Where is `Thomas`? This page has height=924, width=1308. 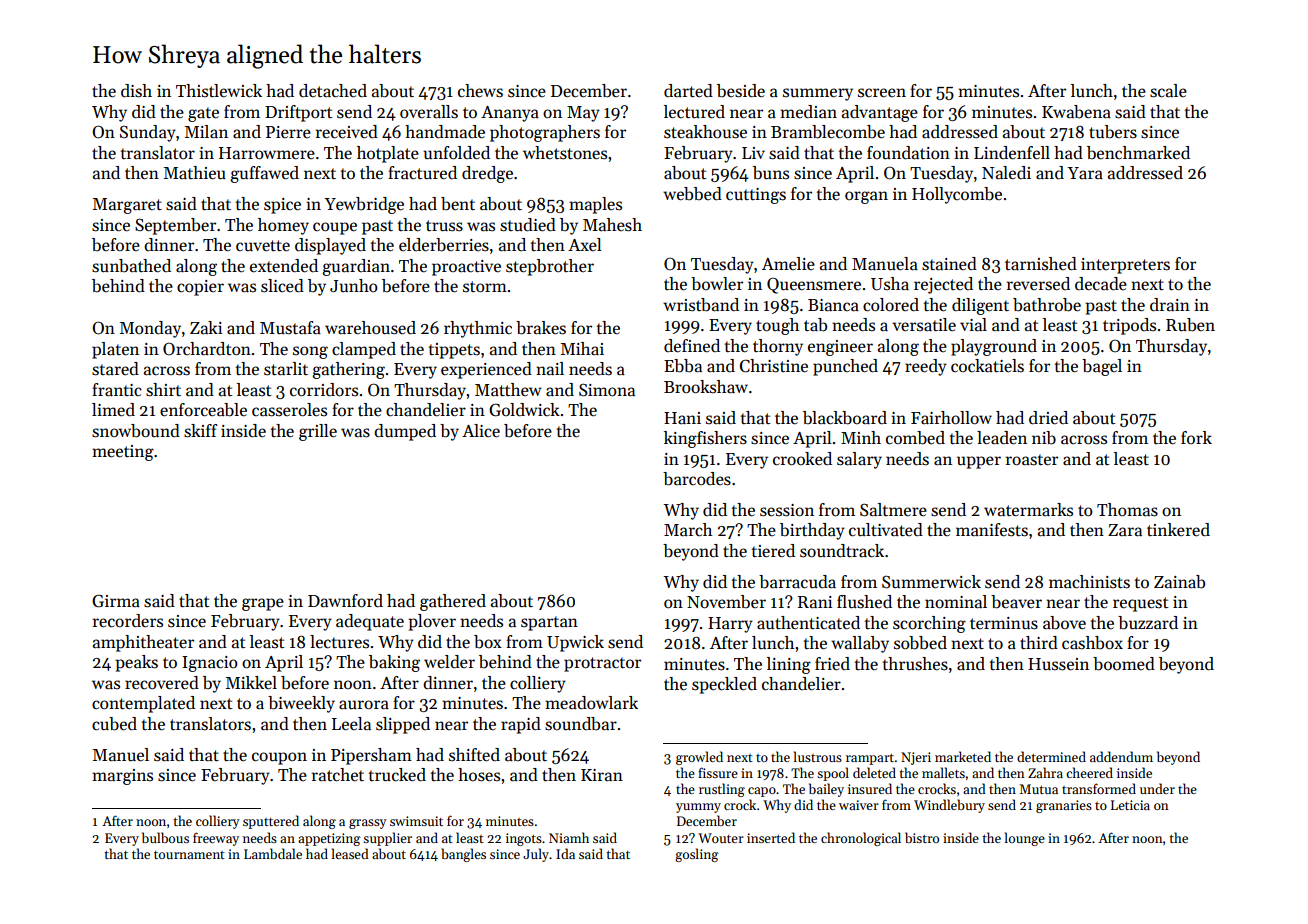 Thomas is located at coordinates (1127, 510).
